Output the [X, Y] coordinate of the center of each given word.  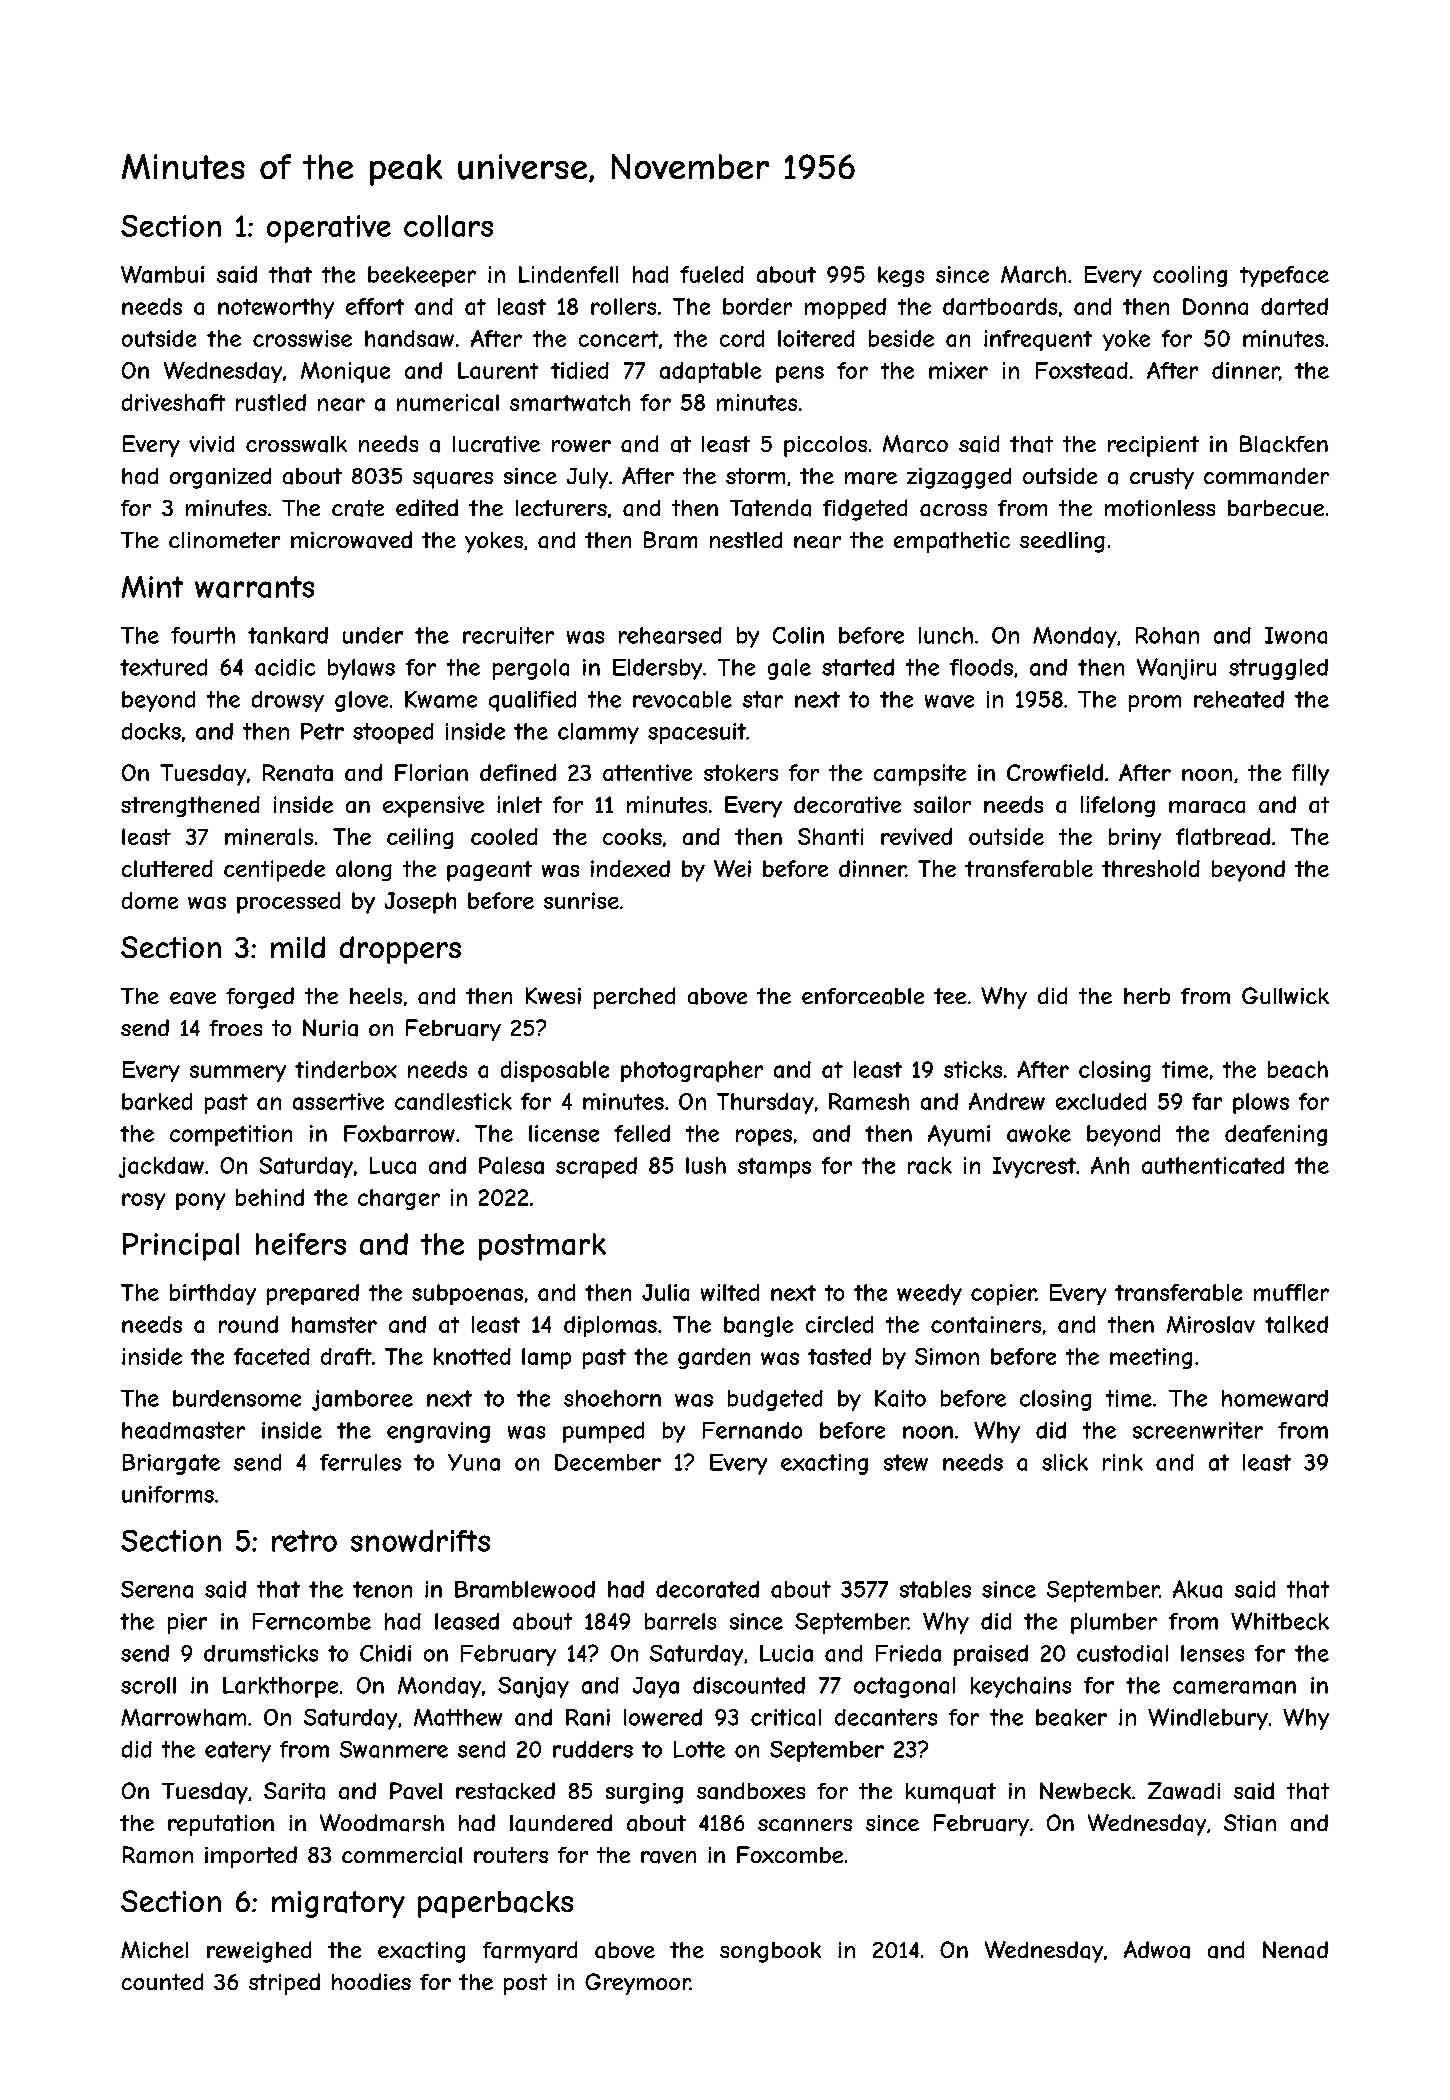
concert [618, 339]
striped [284, 1984]
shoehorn [612, 1398]
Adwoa [1157, 1950]
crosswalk [296, 444]
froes [235, 1028]
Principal [181, 1247]
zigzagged [959, 478]
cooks [632, 836]
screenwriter [1198, 1430]
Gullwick [1285, 995]
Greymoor [637, 1984]
